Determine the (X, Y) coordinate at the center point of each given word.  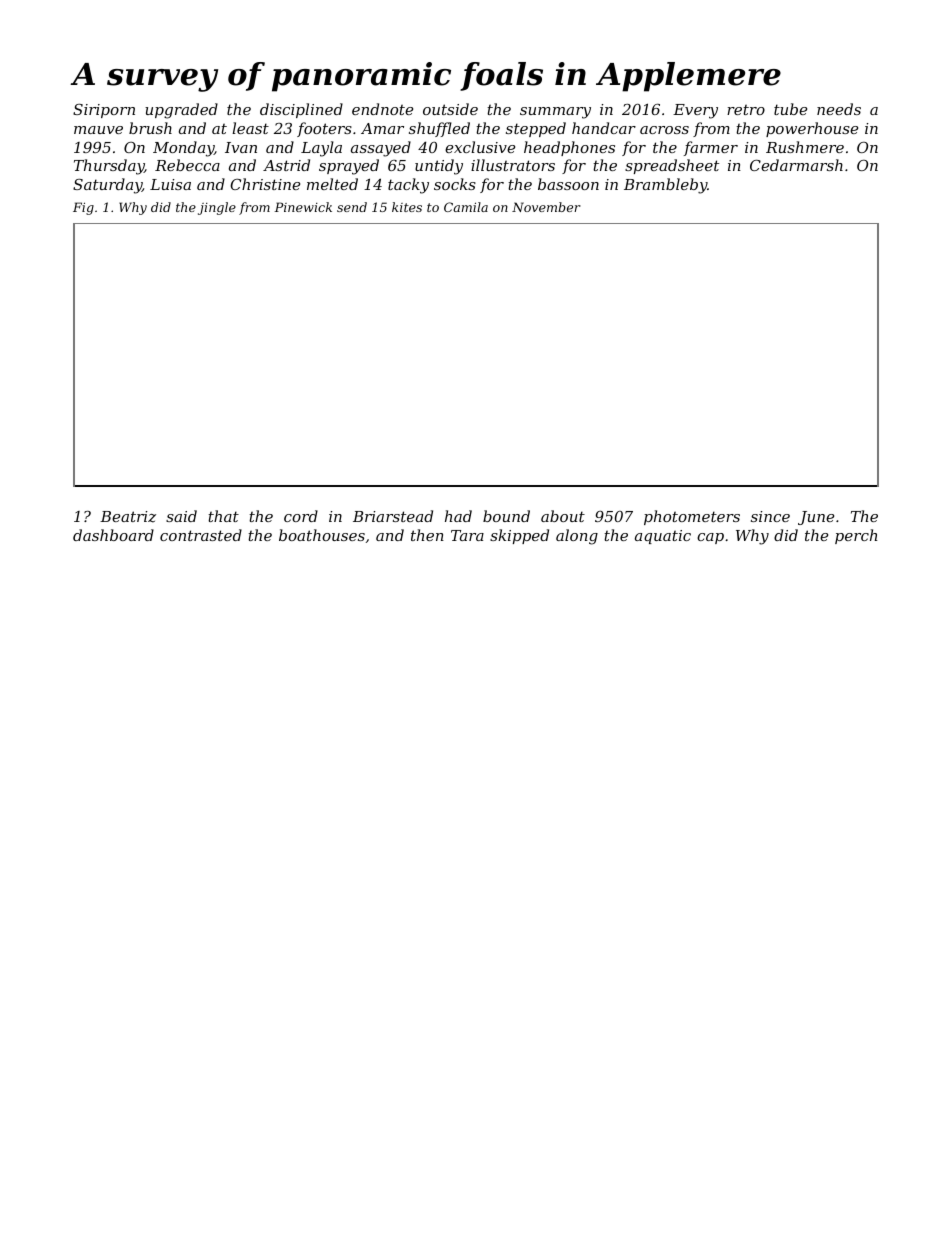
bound (506, 516)
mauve (98, 130)
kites (407, 207)
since (770, 516)
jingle (217, 208)
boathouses (322, 535)
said (181, 516)
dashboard (113, 535)
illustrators (513, 165)
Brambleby (665, 186)
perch (856, 536)
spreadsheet (672, 166)
